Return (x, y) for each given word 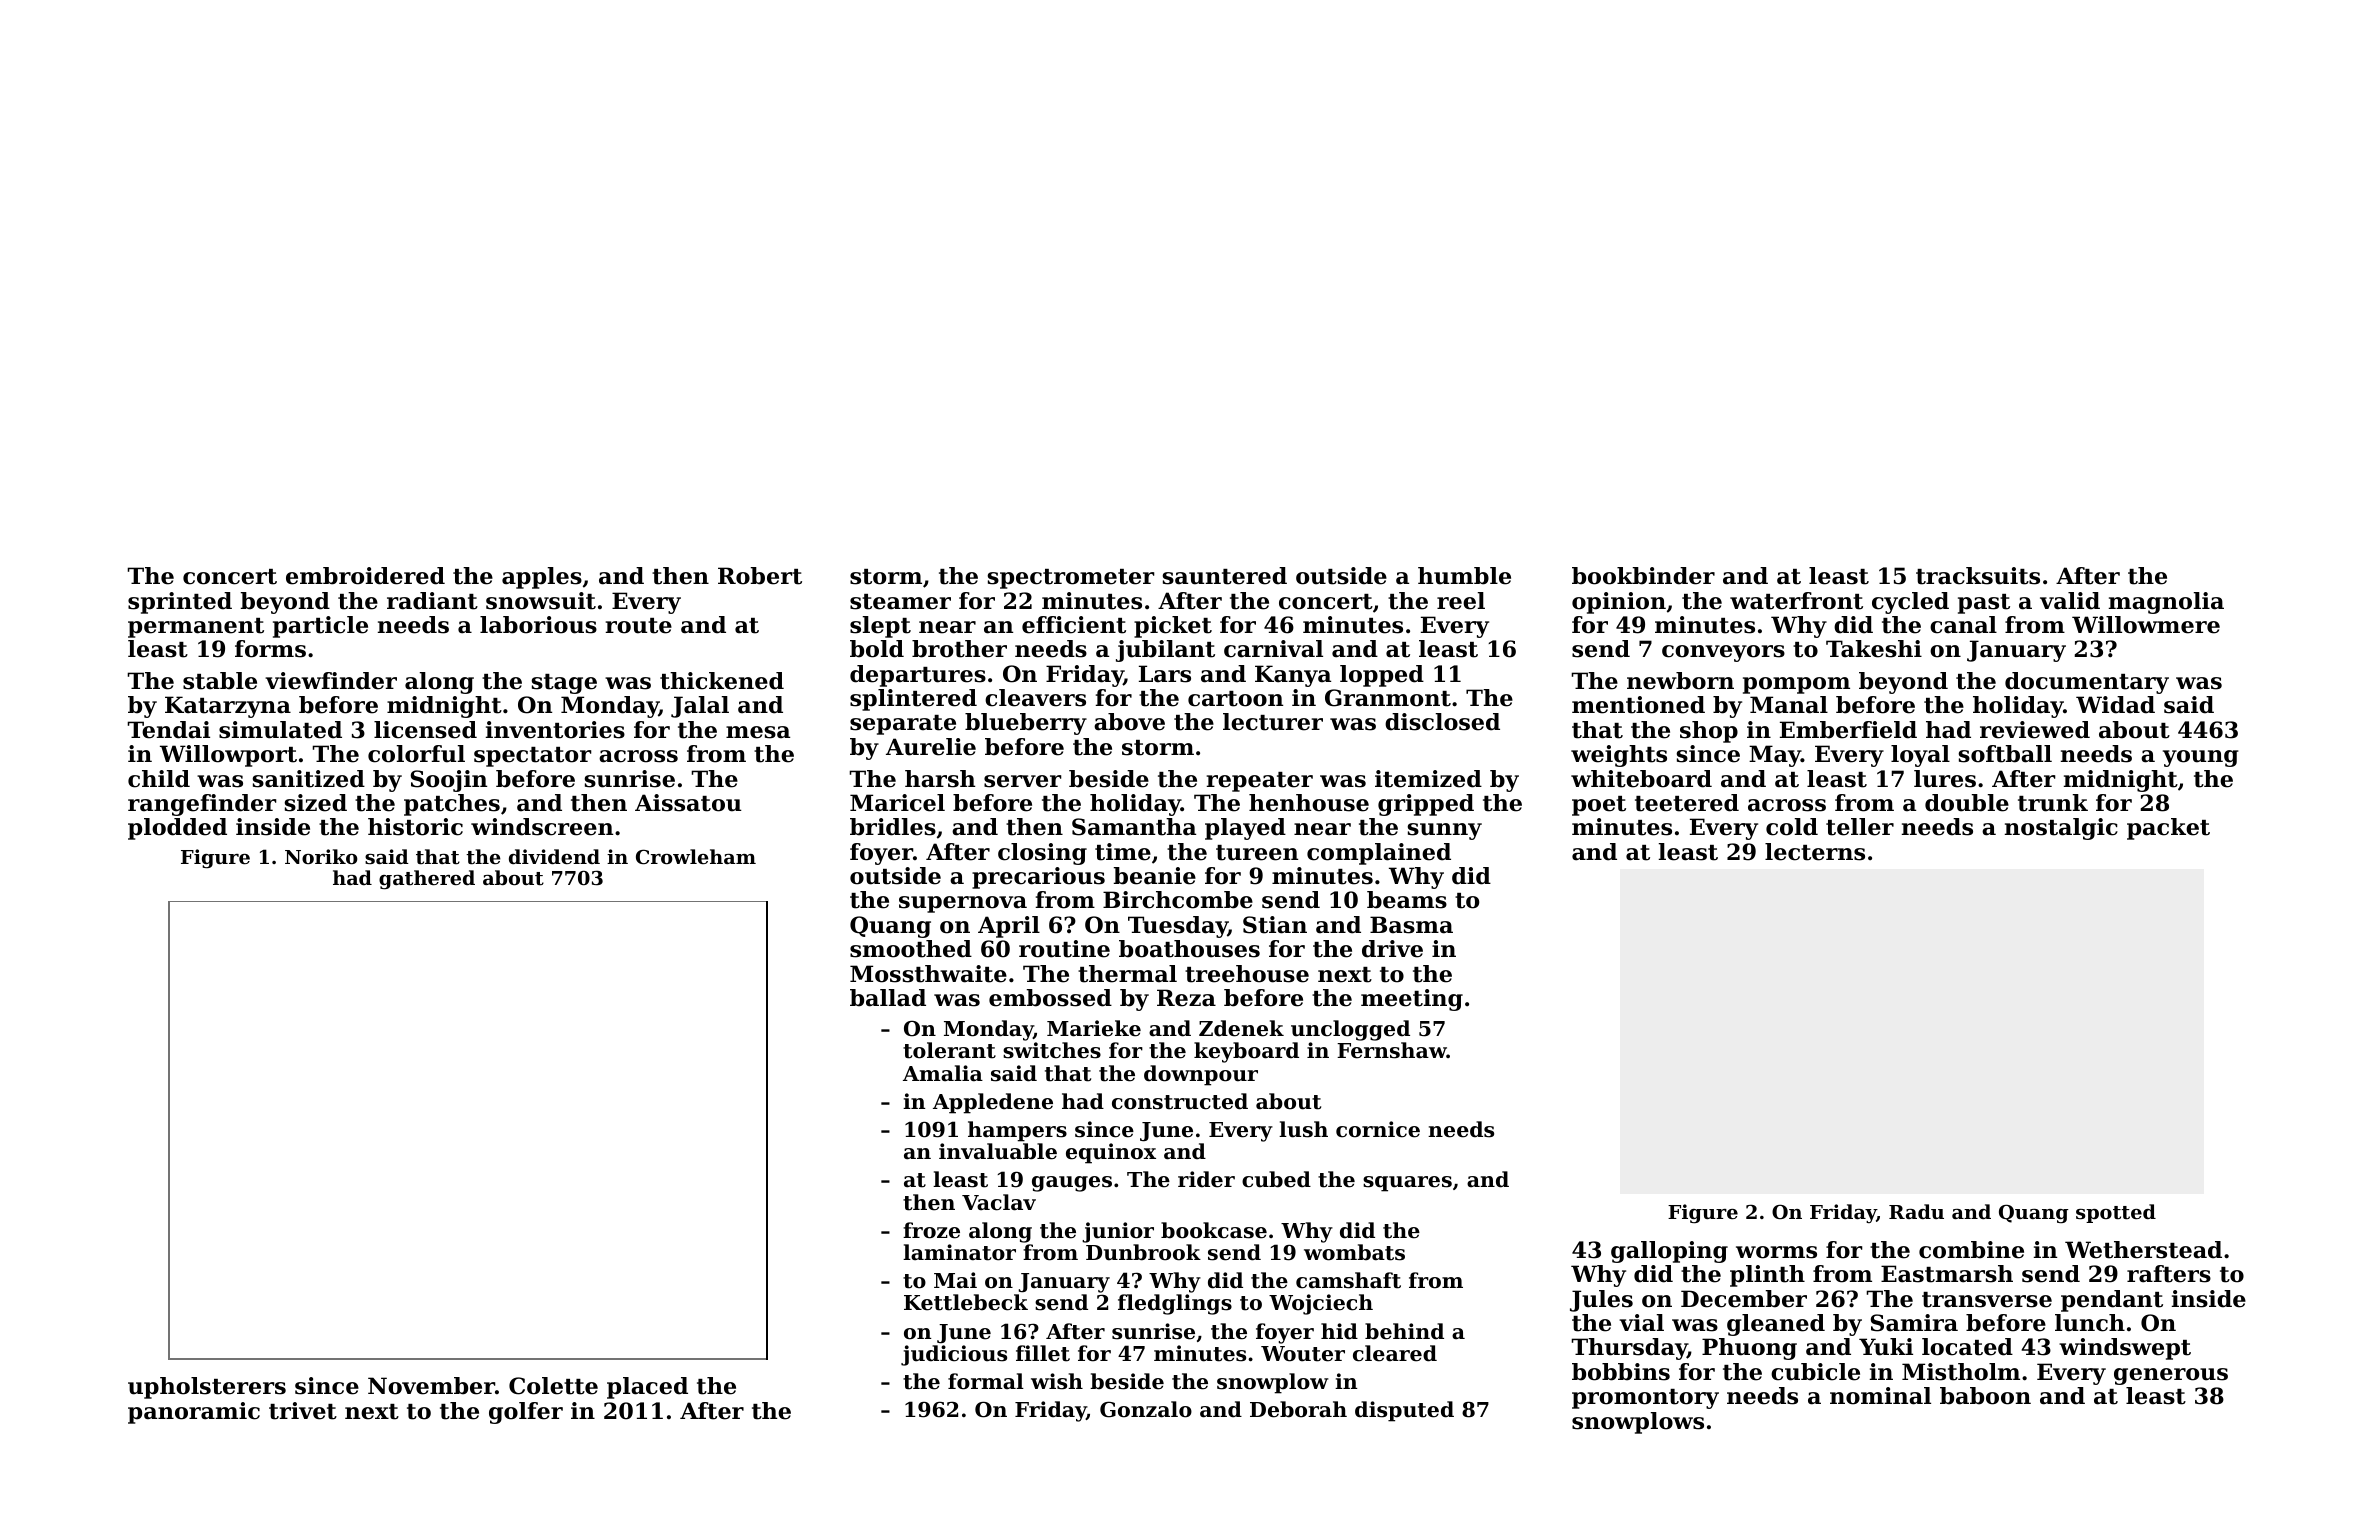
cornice (1378, 1129)
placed (647, 1388)
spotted (2116, 1213)
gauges (1072, 1184)
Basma (1411, 925)
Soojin (449, 781)
